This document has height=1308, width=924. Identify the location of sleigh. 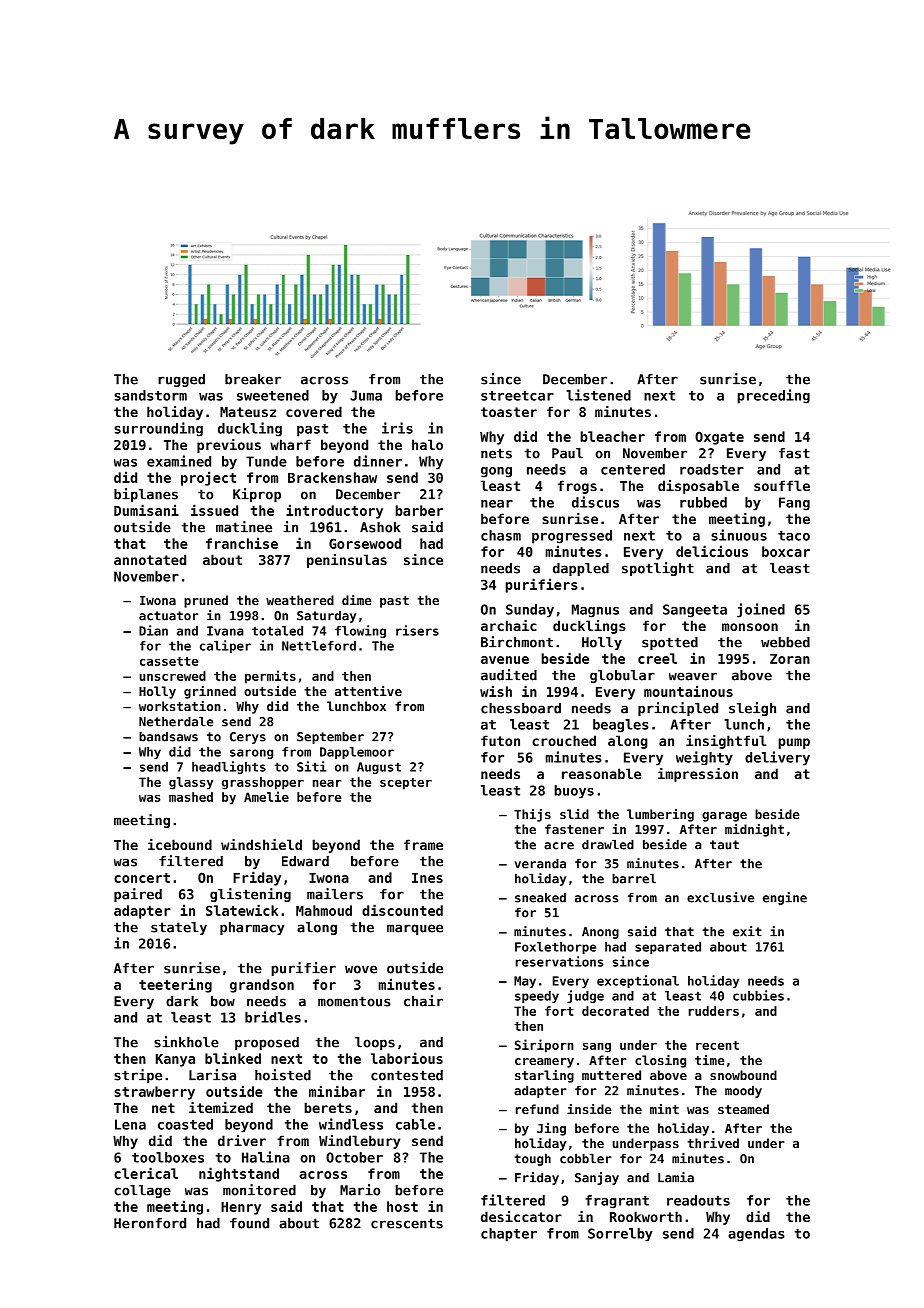
(752, 709).
